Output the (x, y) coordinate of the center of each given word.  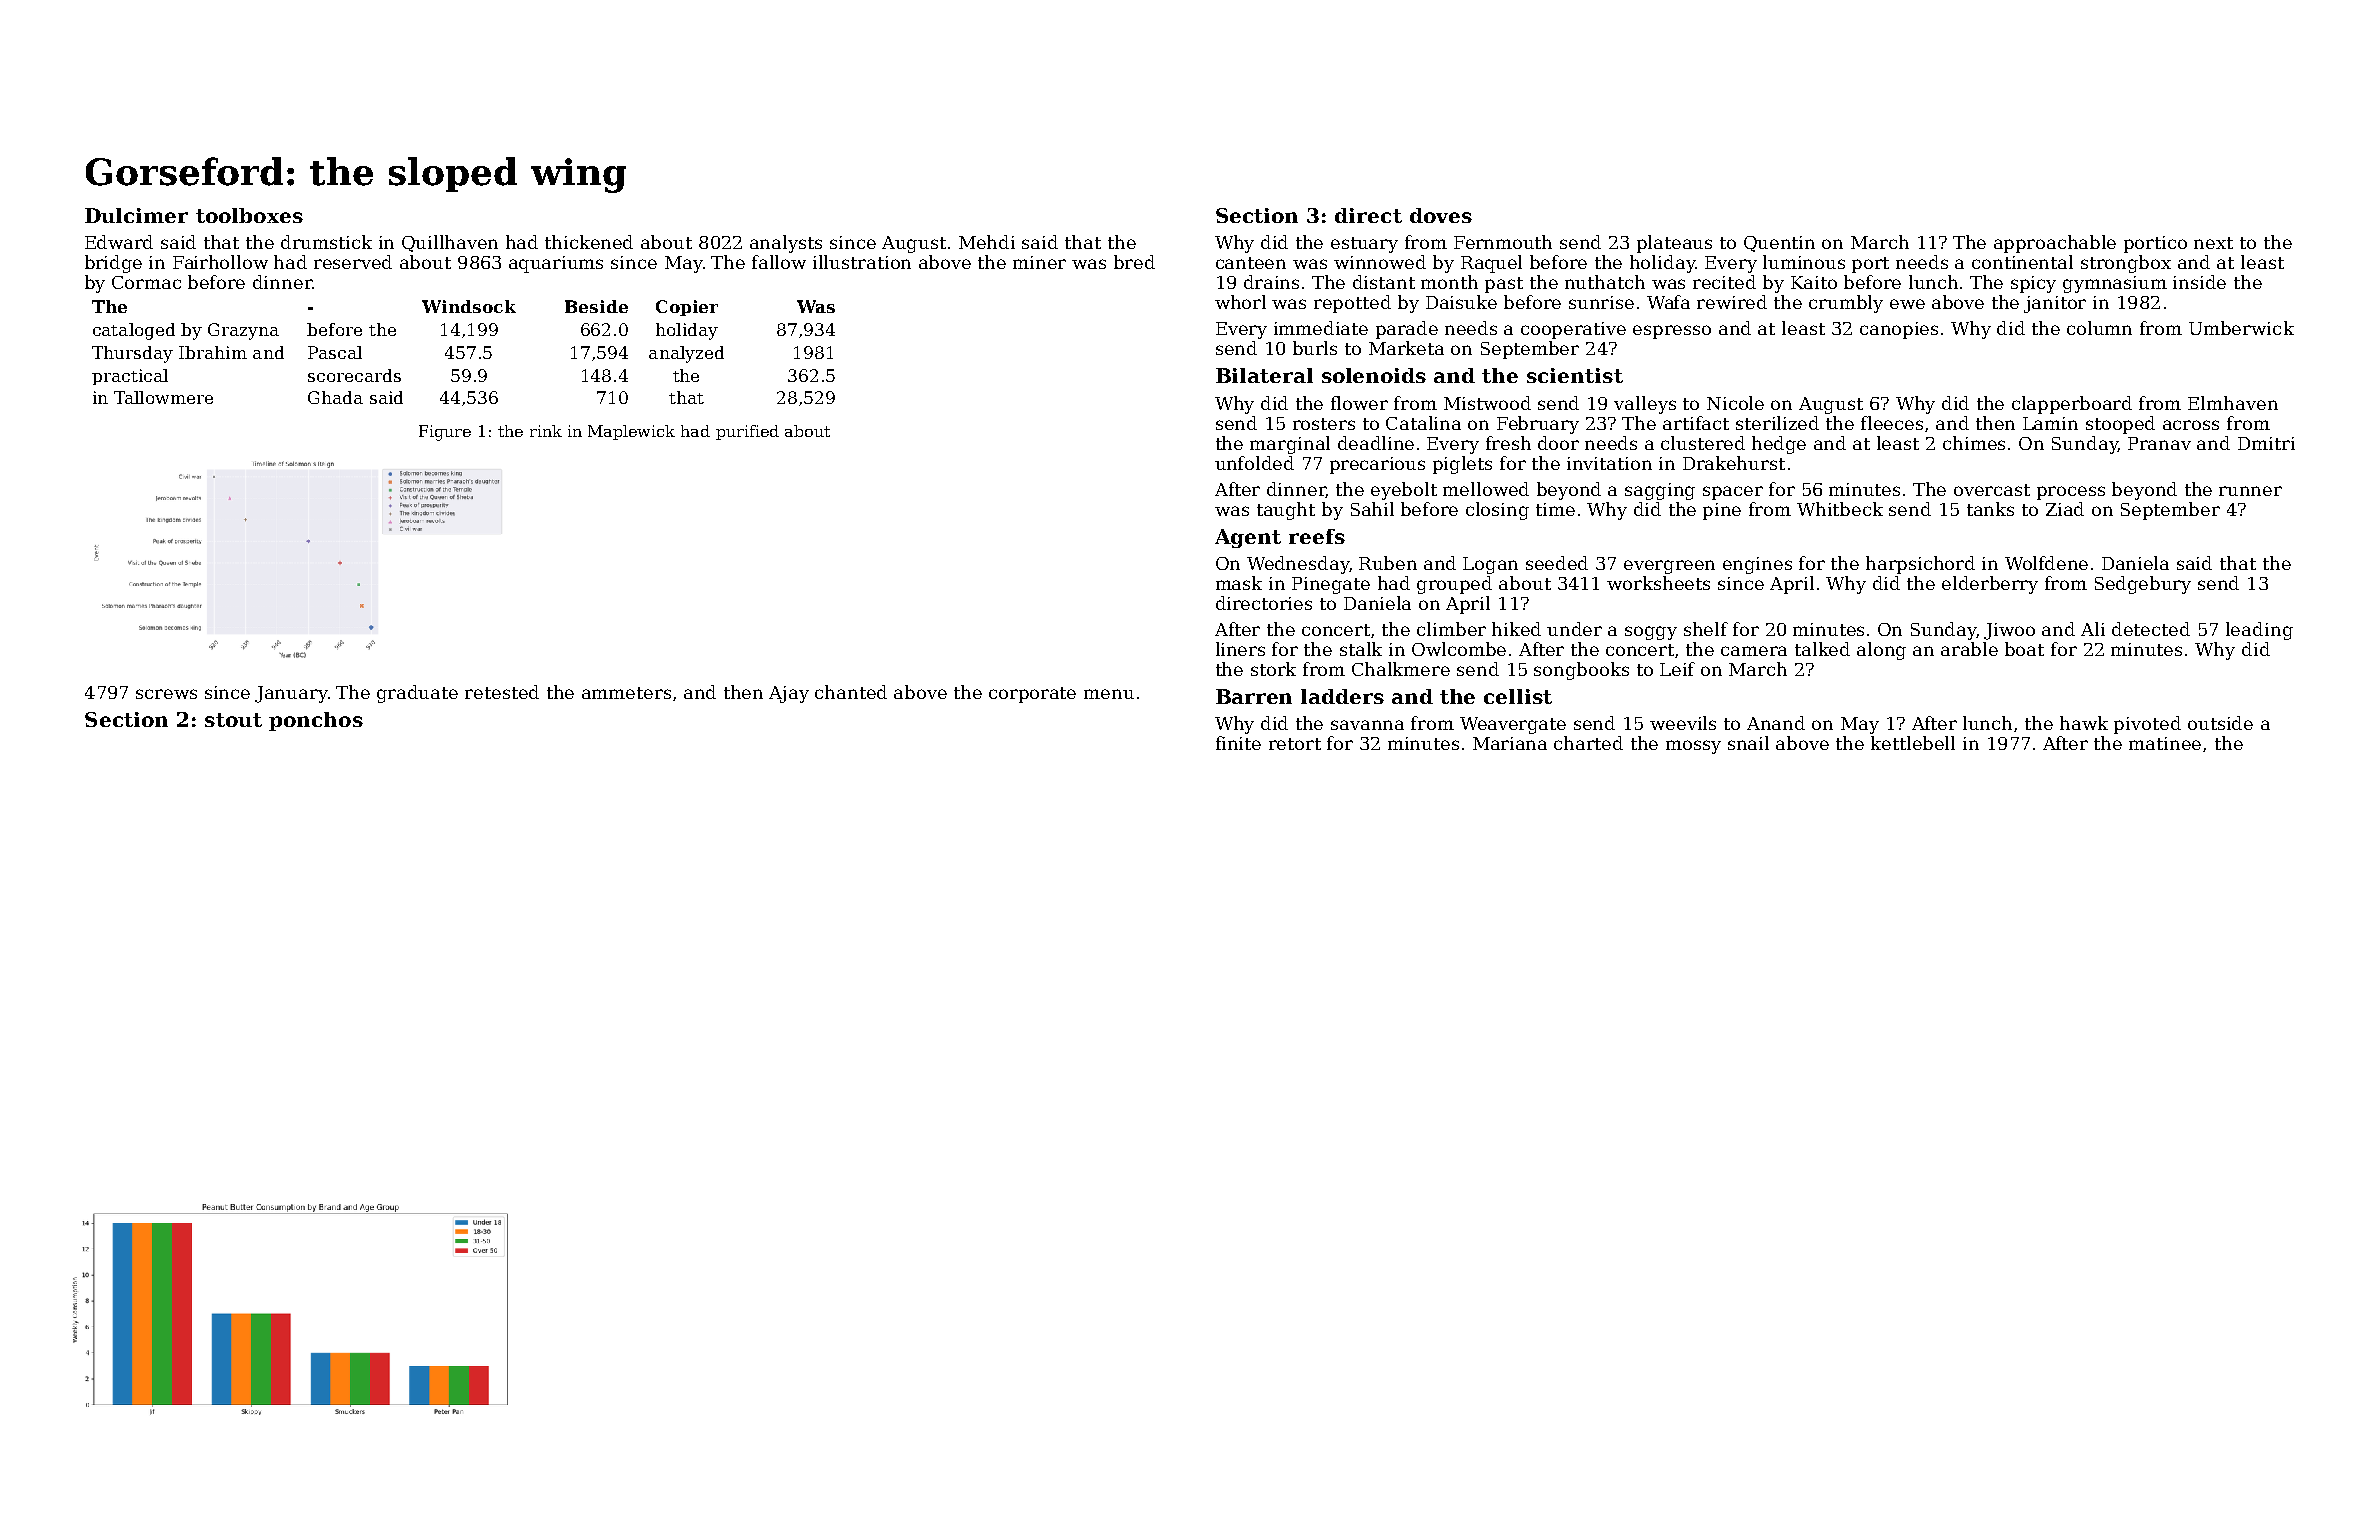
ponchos (316, 721)
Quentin (1779, 244)
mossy (1693, 747)
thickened (589, 242)
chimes (1974, 443)
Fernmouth (1503, 242)
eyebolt (1404, 491)
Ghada (335, 397)
